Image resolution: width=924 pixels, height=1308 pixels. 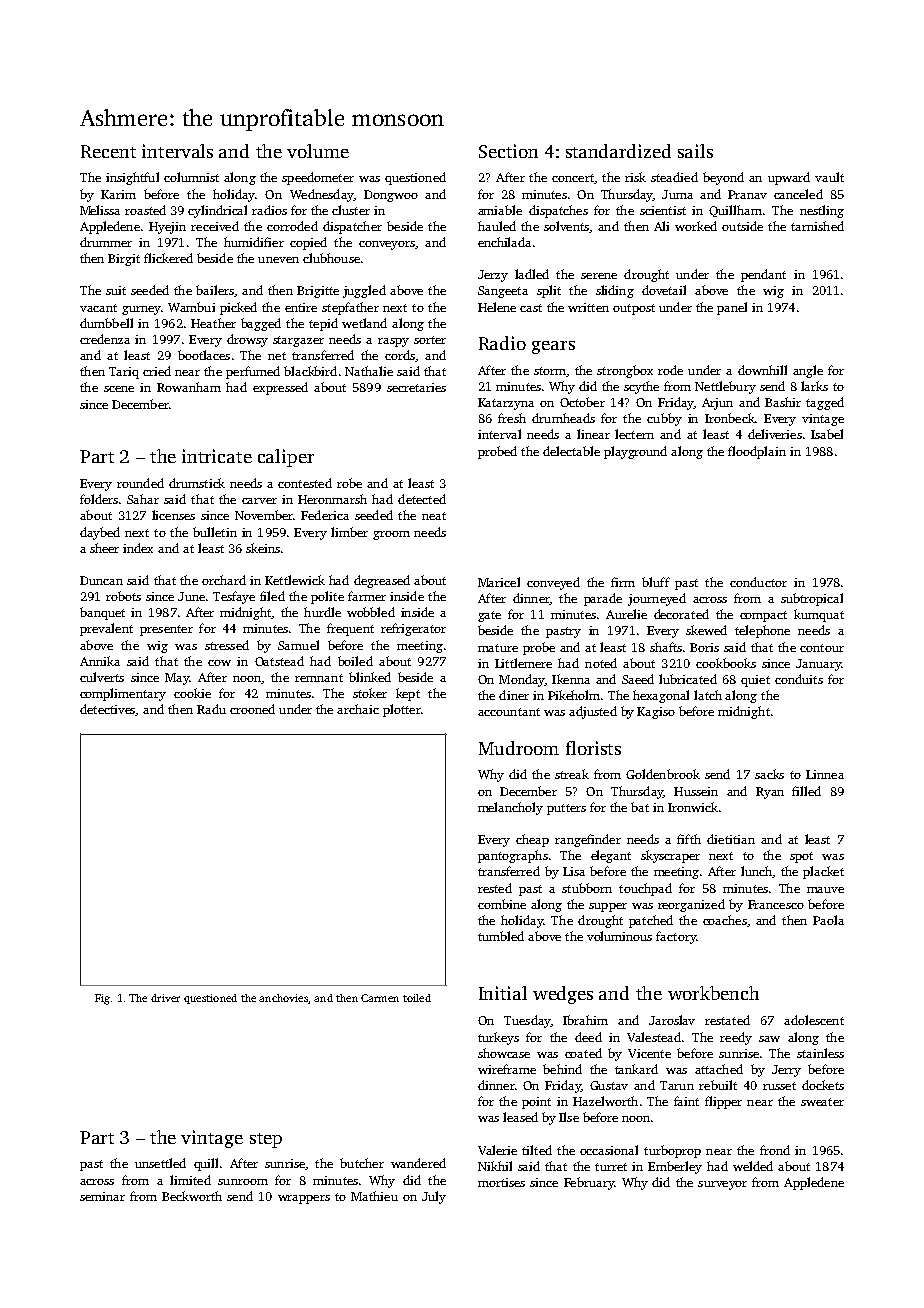 What do you see at coordinates (166, 630) in the document?
I see `presenter` at bounding box center [166, 630].
